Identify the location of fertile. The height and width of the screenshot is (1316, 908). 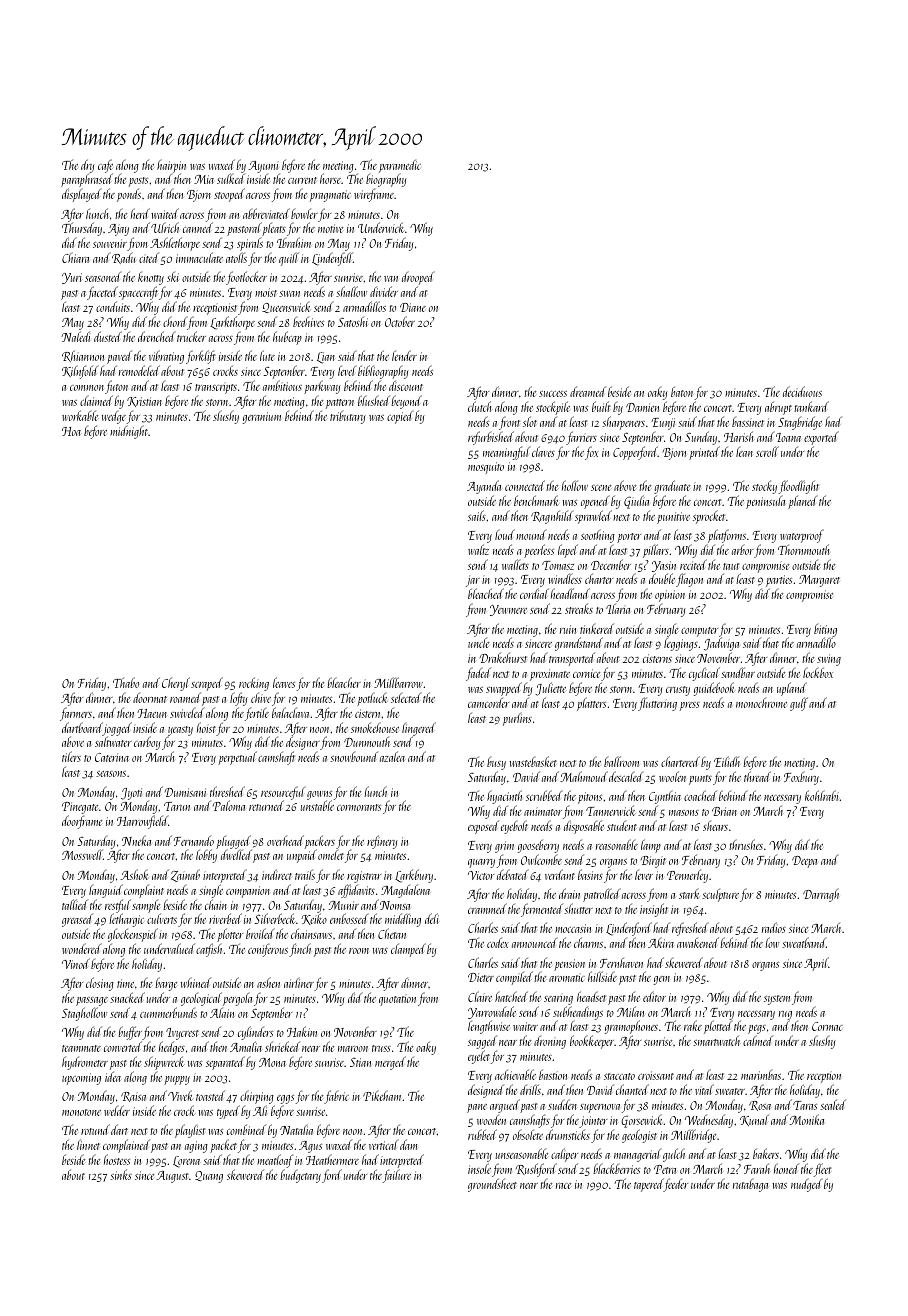
(257, 714).
